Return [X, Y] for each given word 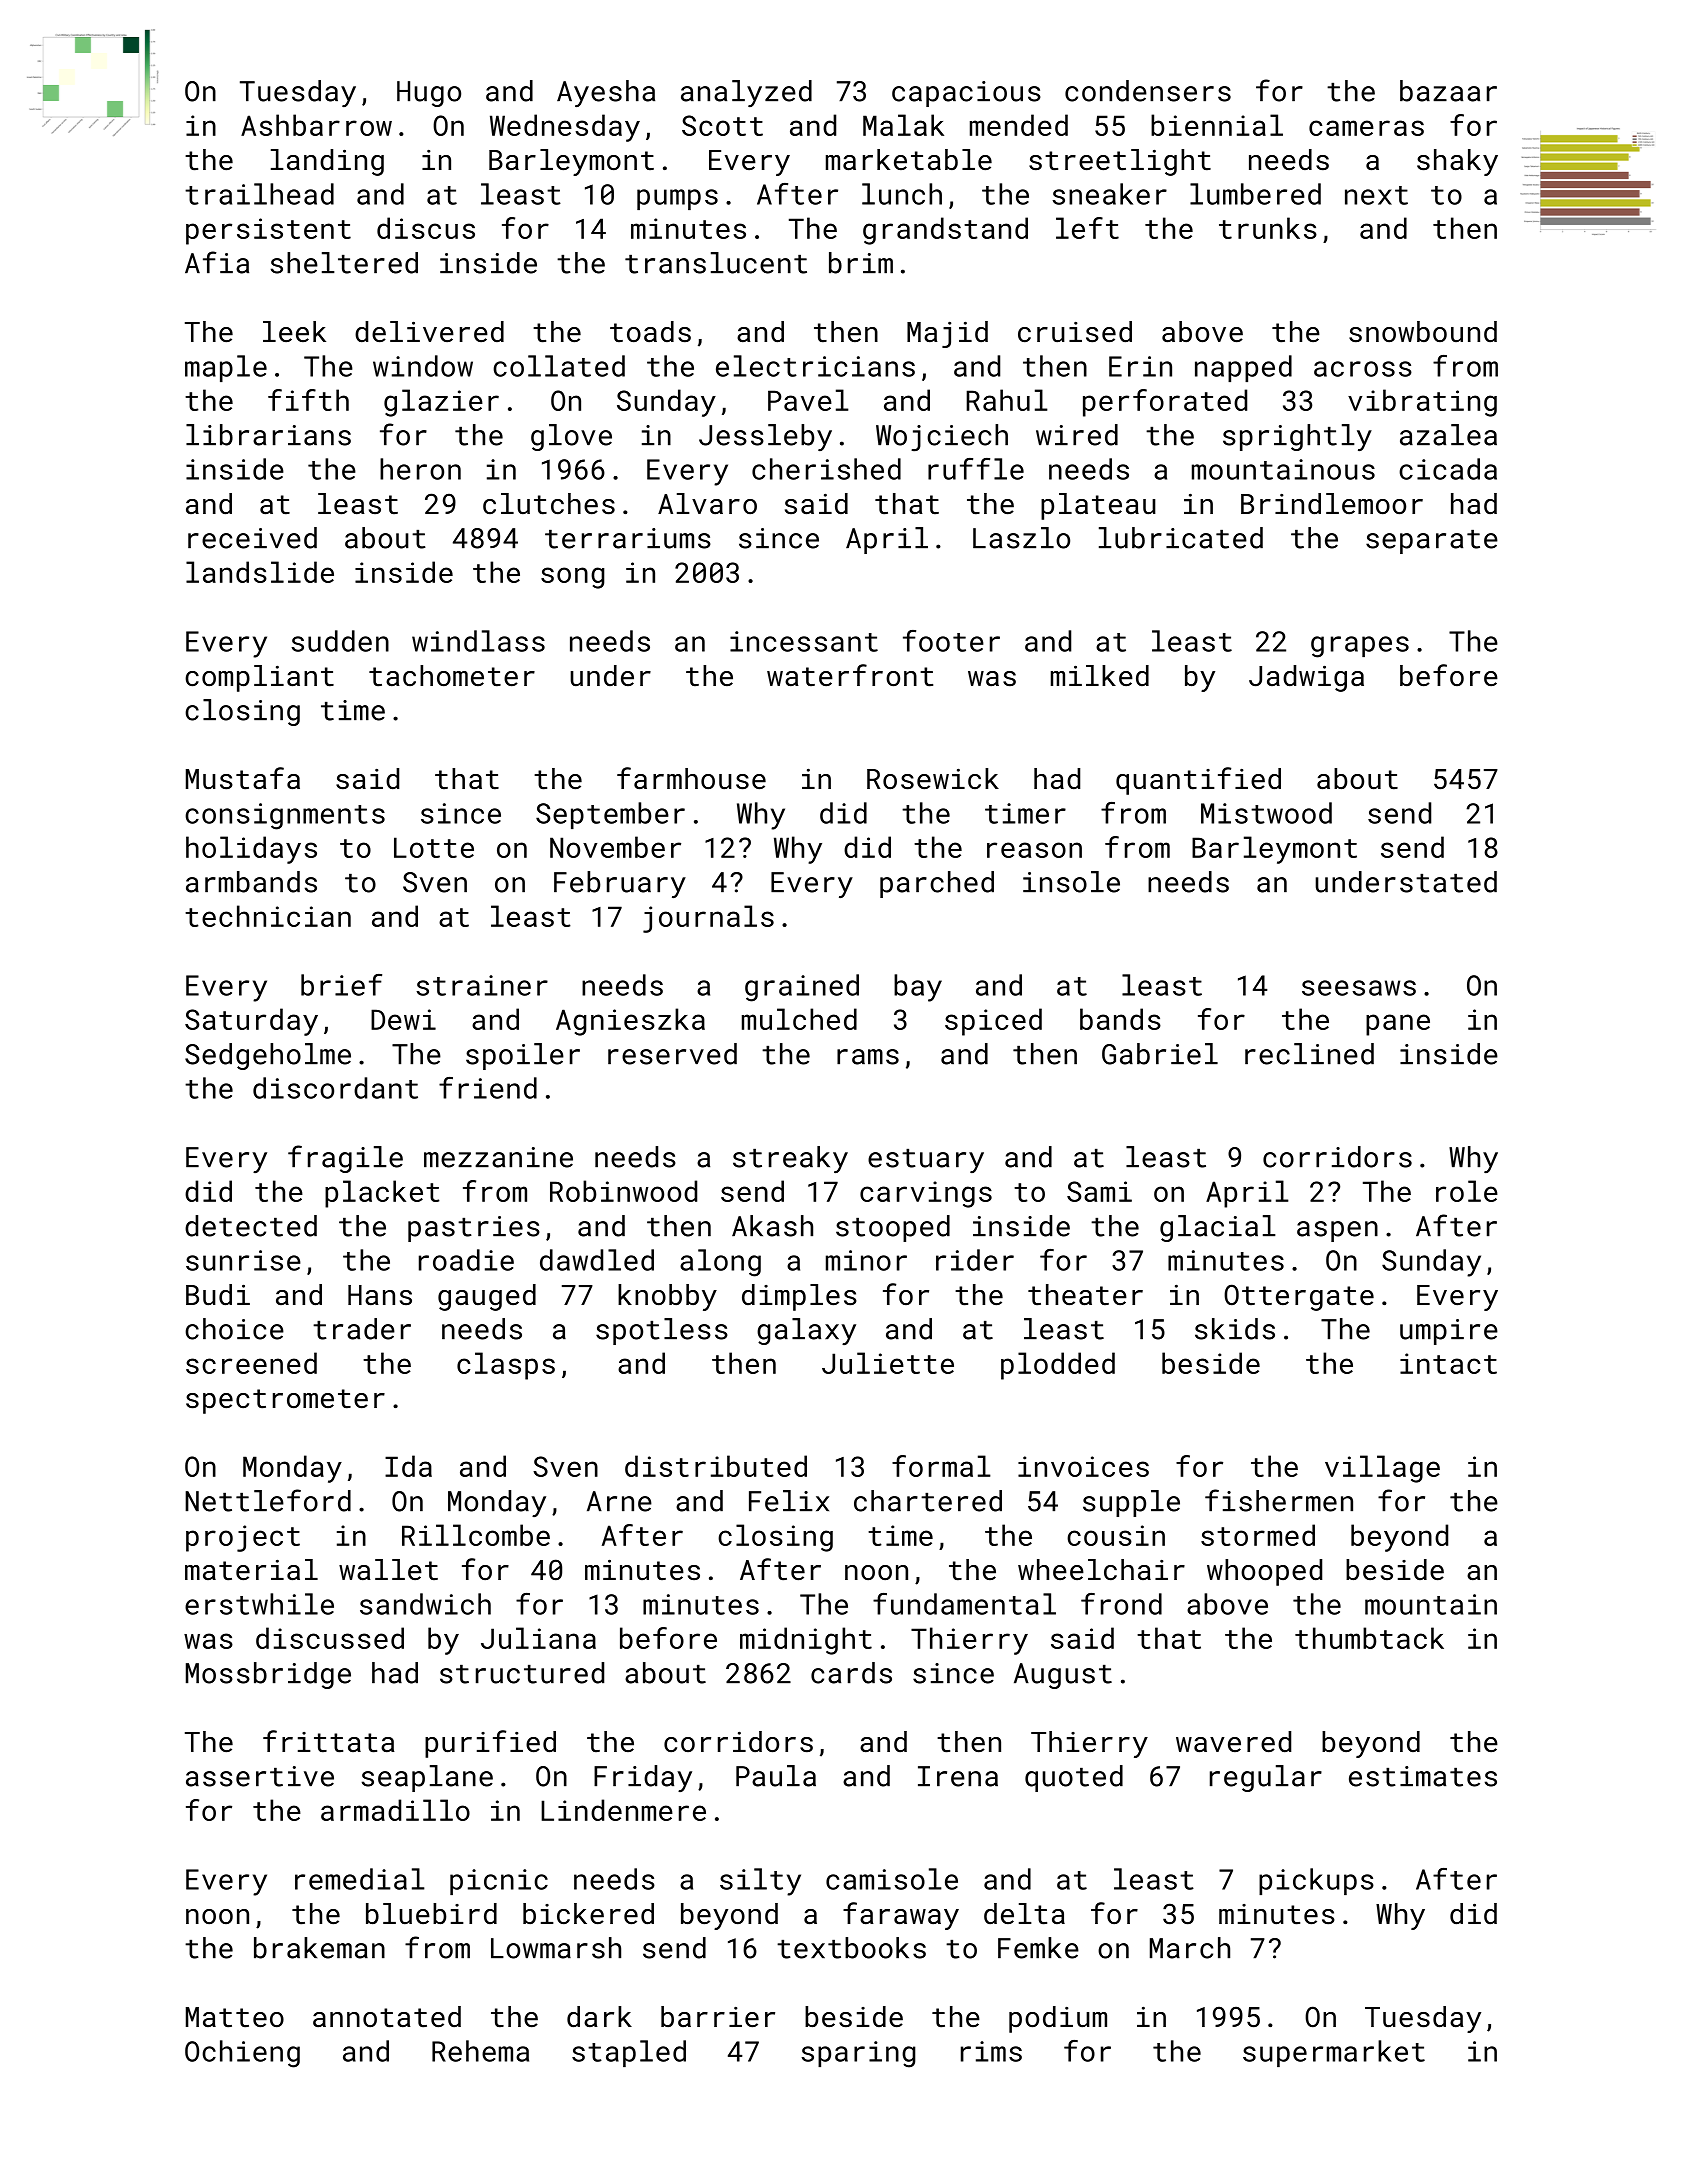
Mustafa [243, 778]
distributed [716, 1466]
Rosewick [933, 779]
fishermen [1279, 1500]
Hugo [429, 94]
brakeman [319, 1948]
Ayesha [606, 93]
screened [251, 1363]
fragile [345, 1159]
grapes [1360, 647]
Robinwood [623, 1191]
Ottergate [1299, 1297]
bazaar [1448, 91]
